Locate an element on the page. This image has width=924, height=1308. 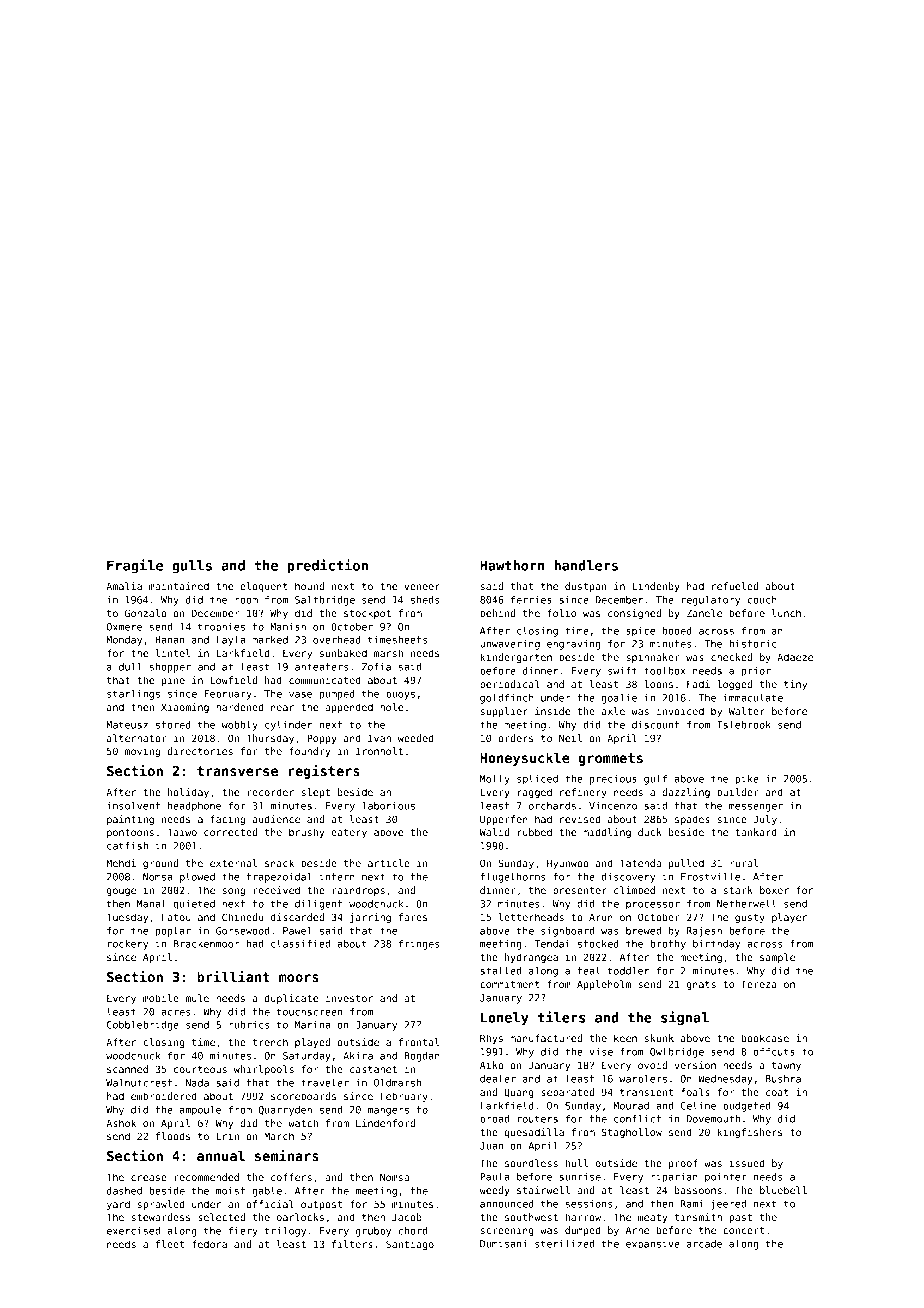
article is located at coordinates (389, 863).
